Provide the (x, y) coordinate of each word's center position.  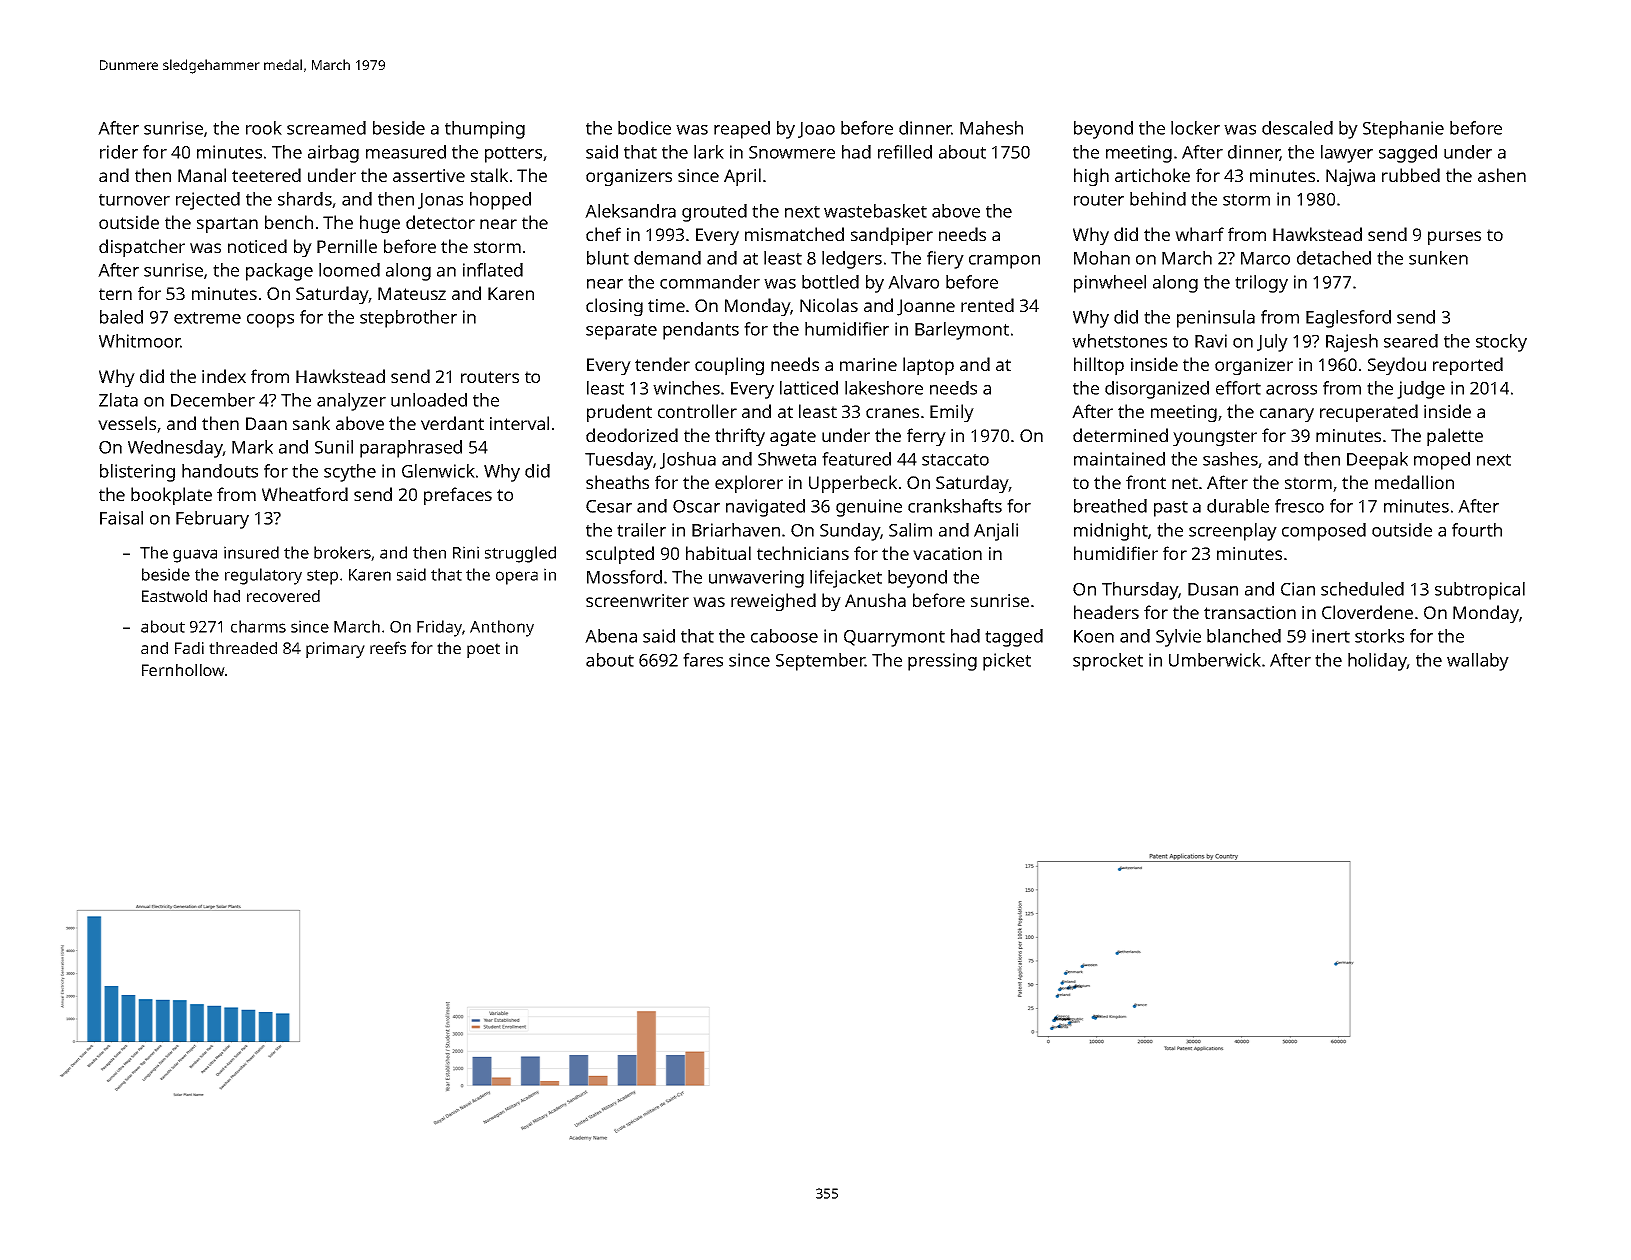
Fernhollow (183, 670)
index (224, 376)
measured (406, 152)
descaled (1297, 128)
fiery (945, 260)
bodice (644, 128)
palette (1455, 437)
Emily (952, 413)
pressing (942, 662)
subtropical (1480, 591)
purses (1454, 238)
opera (517, 578)
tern (115, 294)
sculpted (620, 555)
